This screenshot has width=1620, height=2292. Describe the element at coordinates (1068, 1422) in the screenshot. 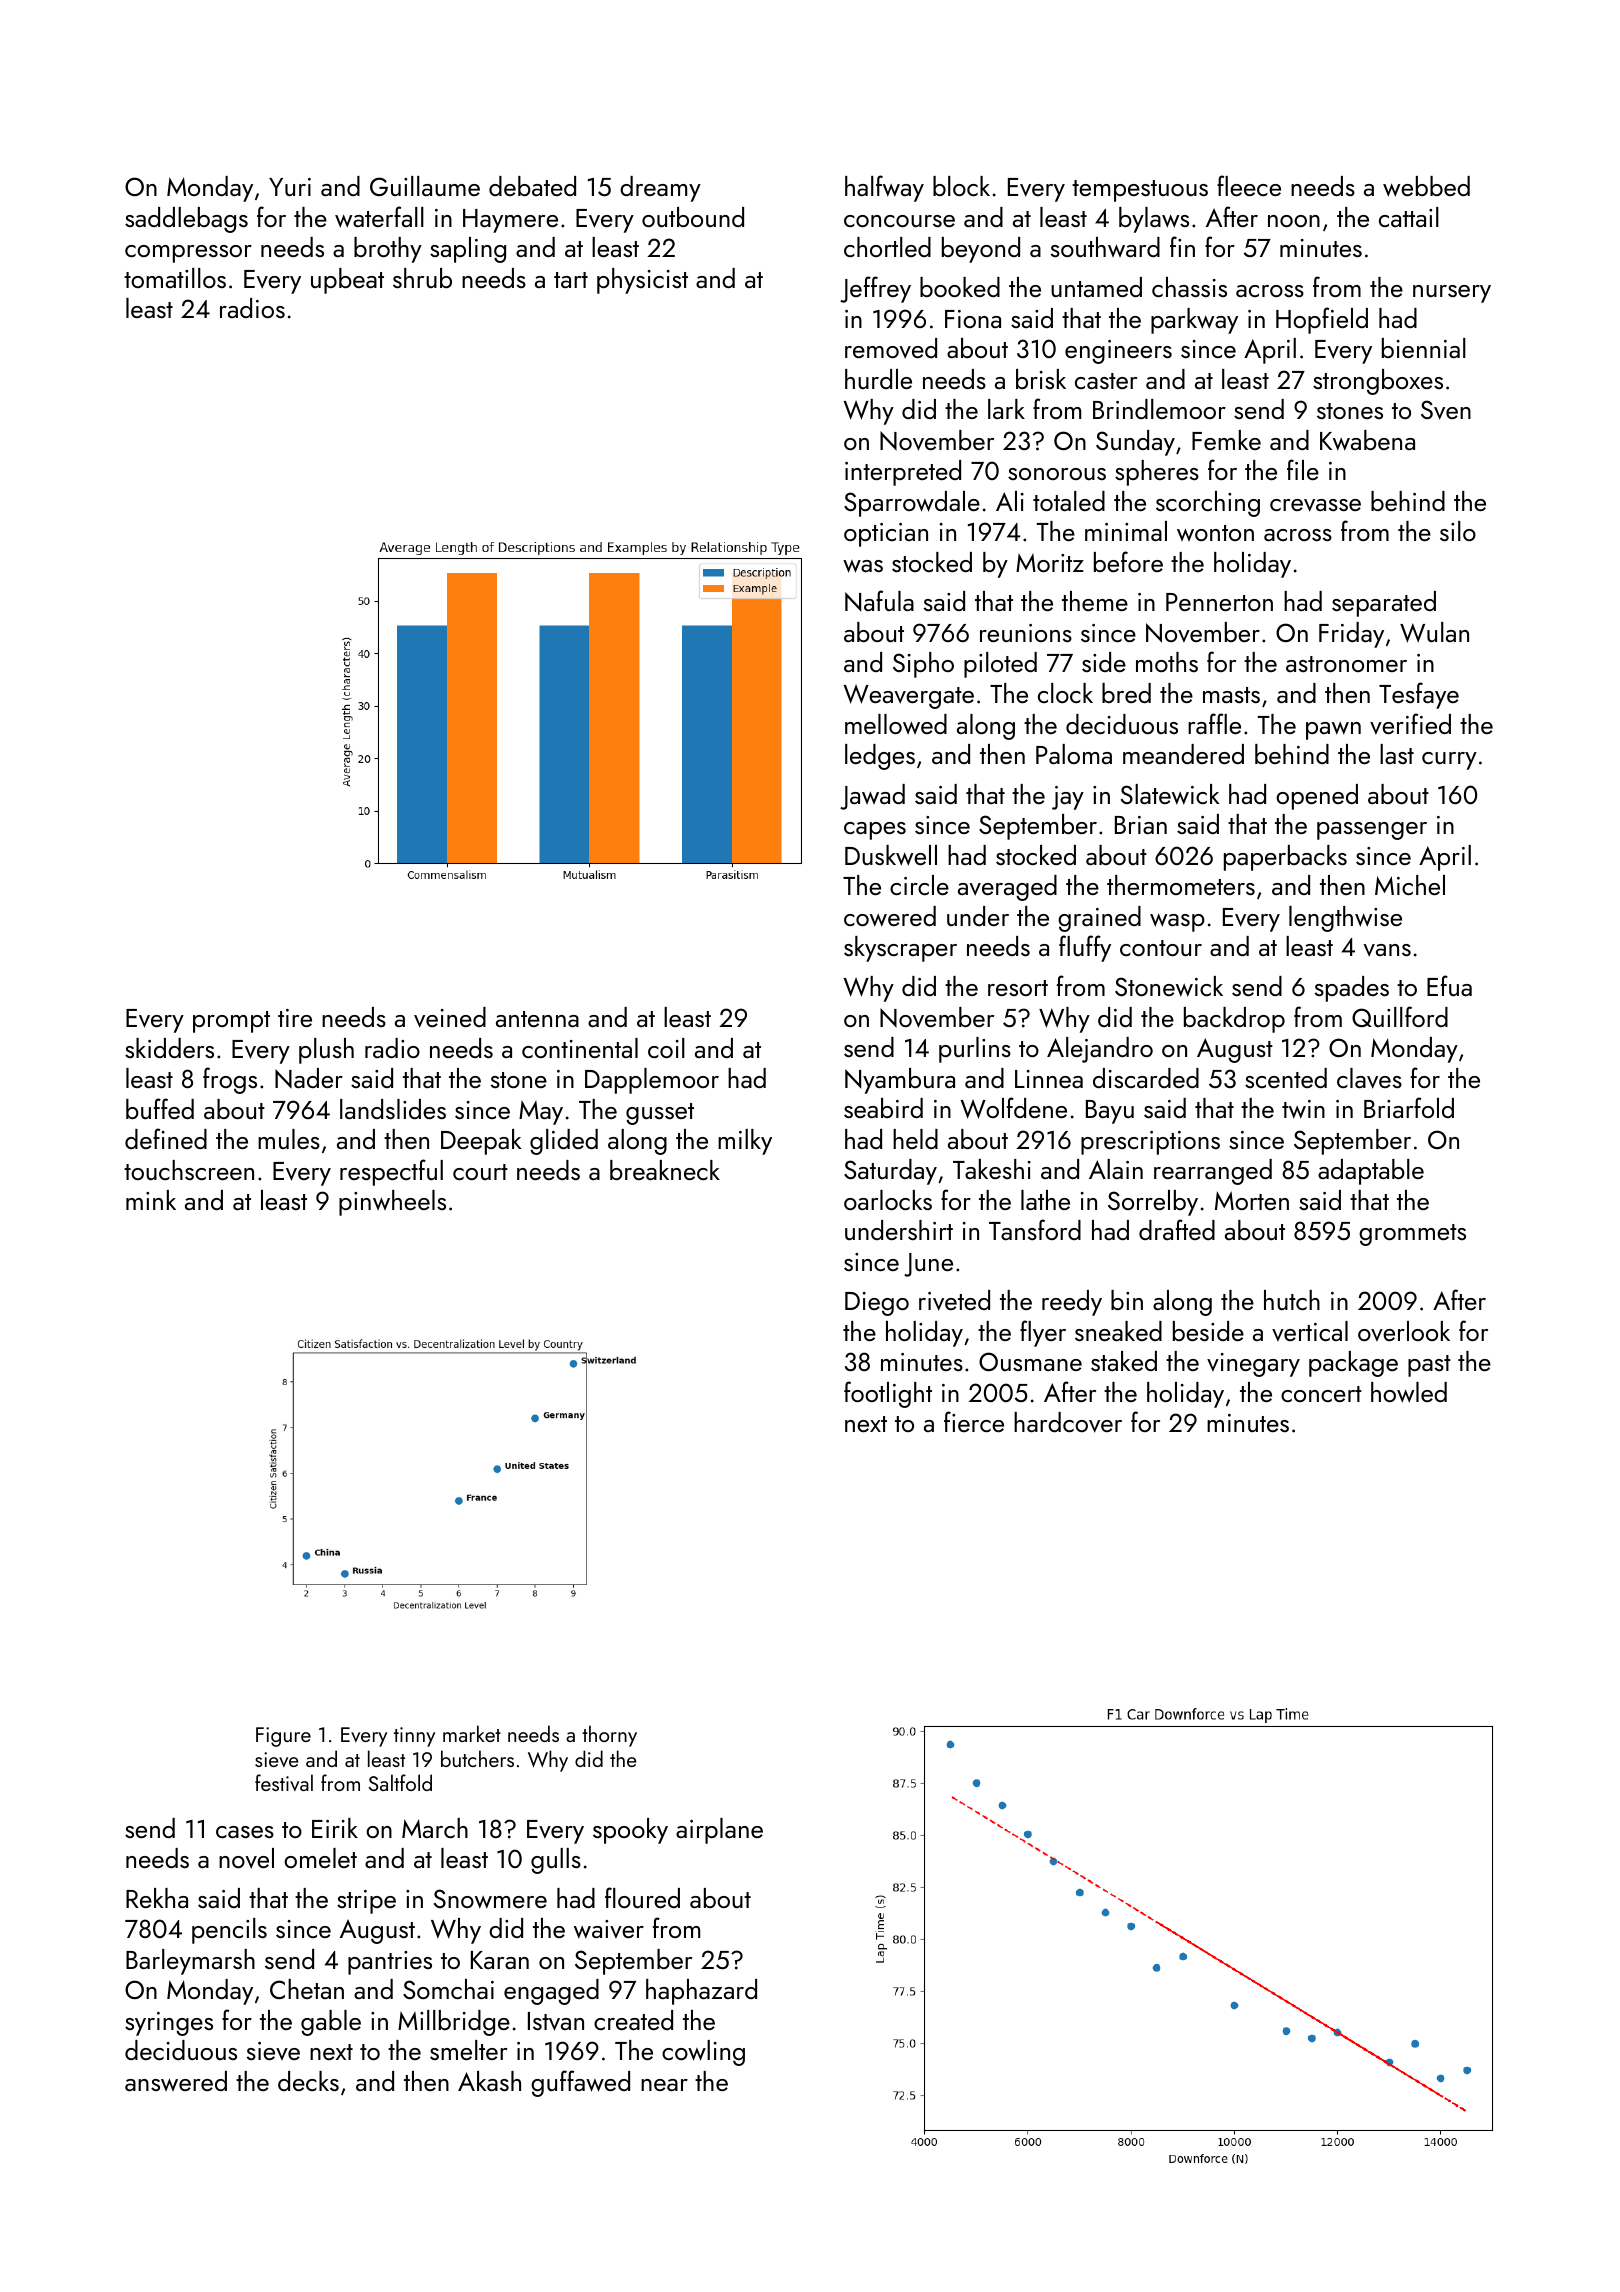

I see `hardcover` at that location.
